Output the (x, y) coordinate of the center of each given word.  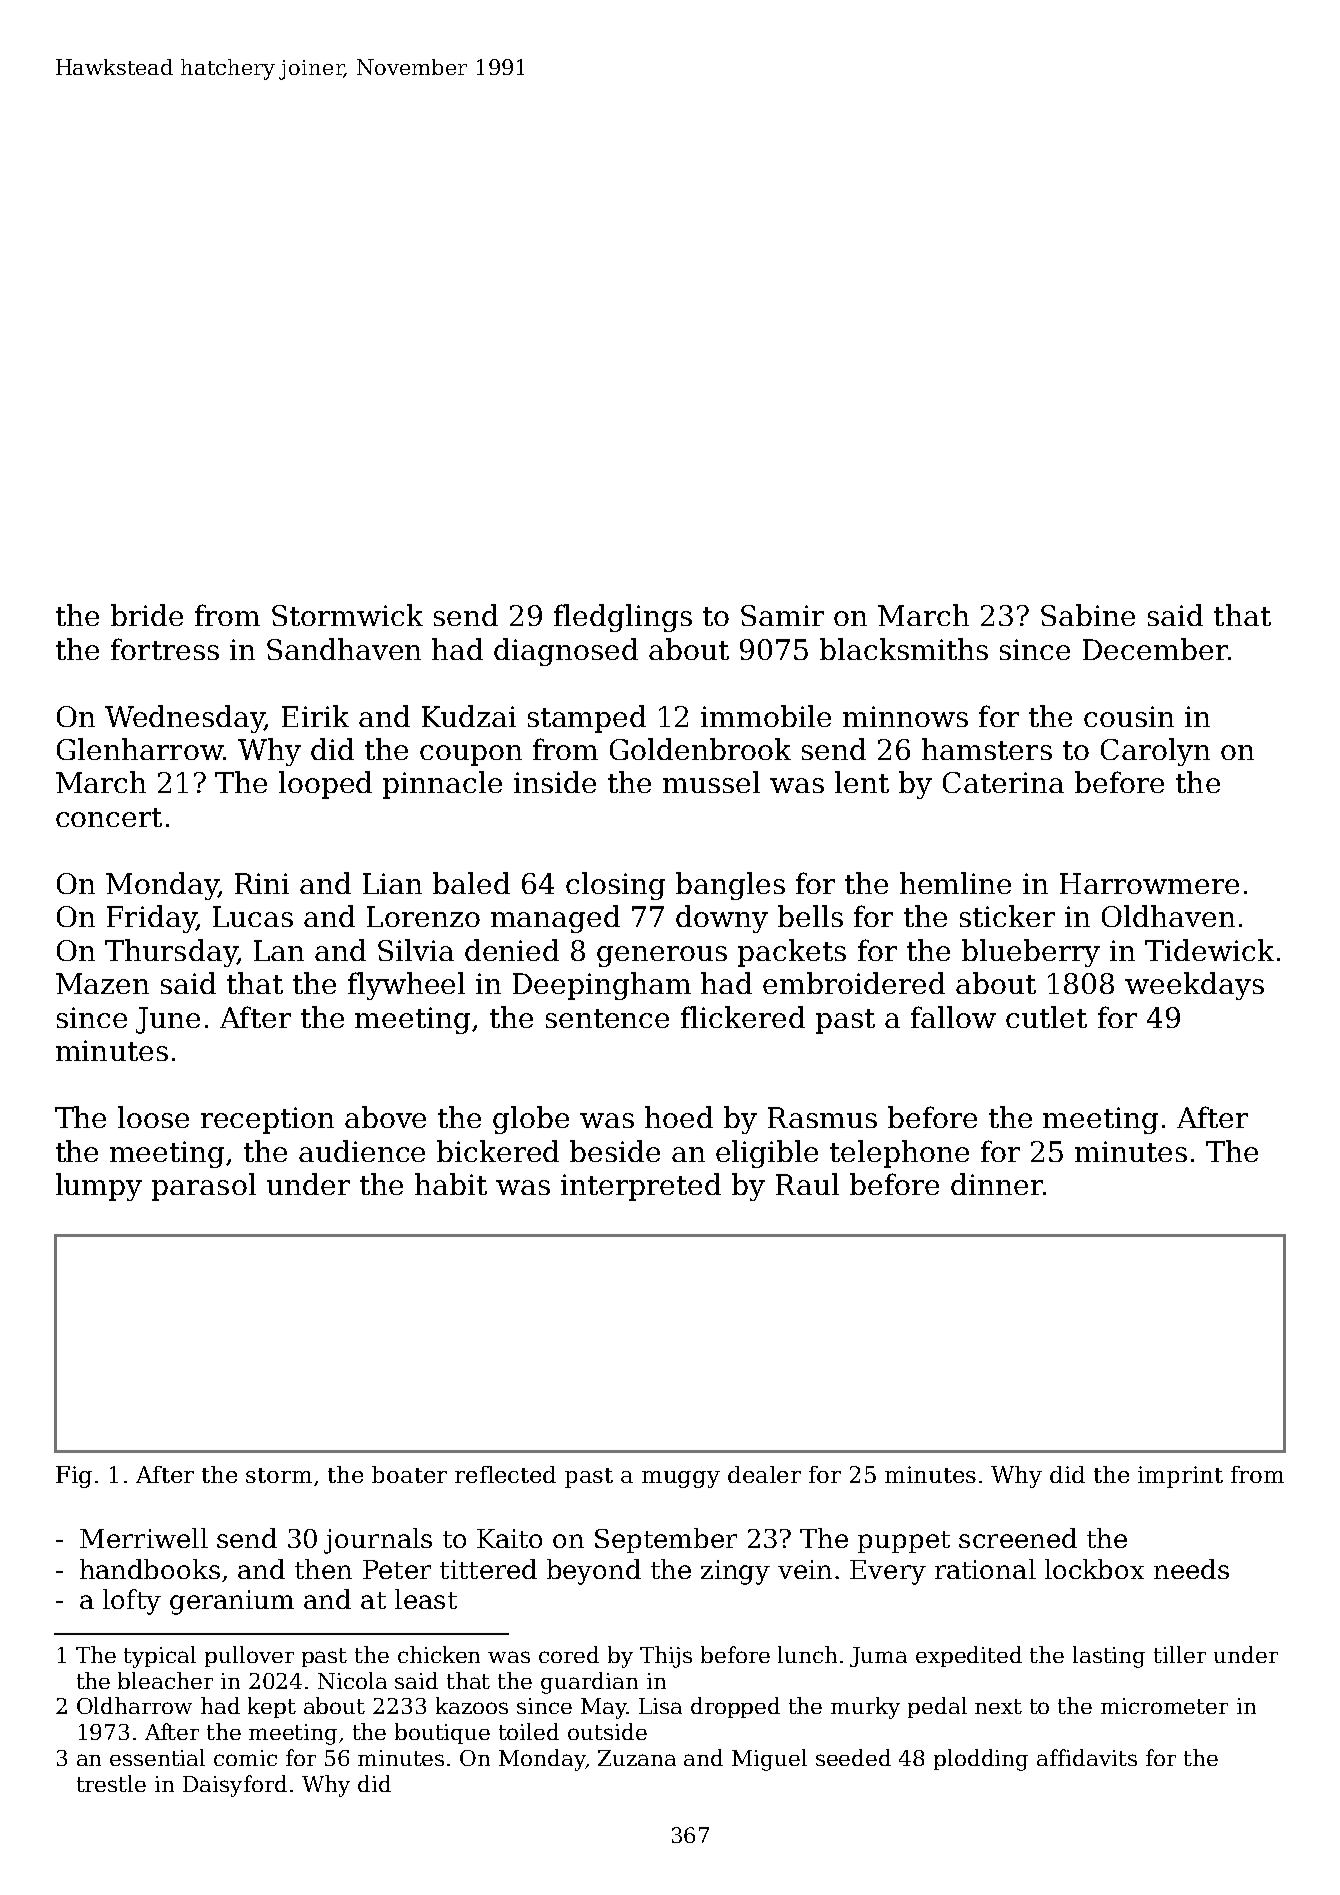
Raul (807, 1184)
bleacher (165, 1680)
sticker (1007, 916)
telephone (899, 1154)
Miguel (769, 1760)
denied (512, 950)
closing (615, 886)
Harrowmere (1149, 883)
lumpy (99, 1187)
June (168, 1020)
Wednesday (185, 719)
